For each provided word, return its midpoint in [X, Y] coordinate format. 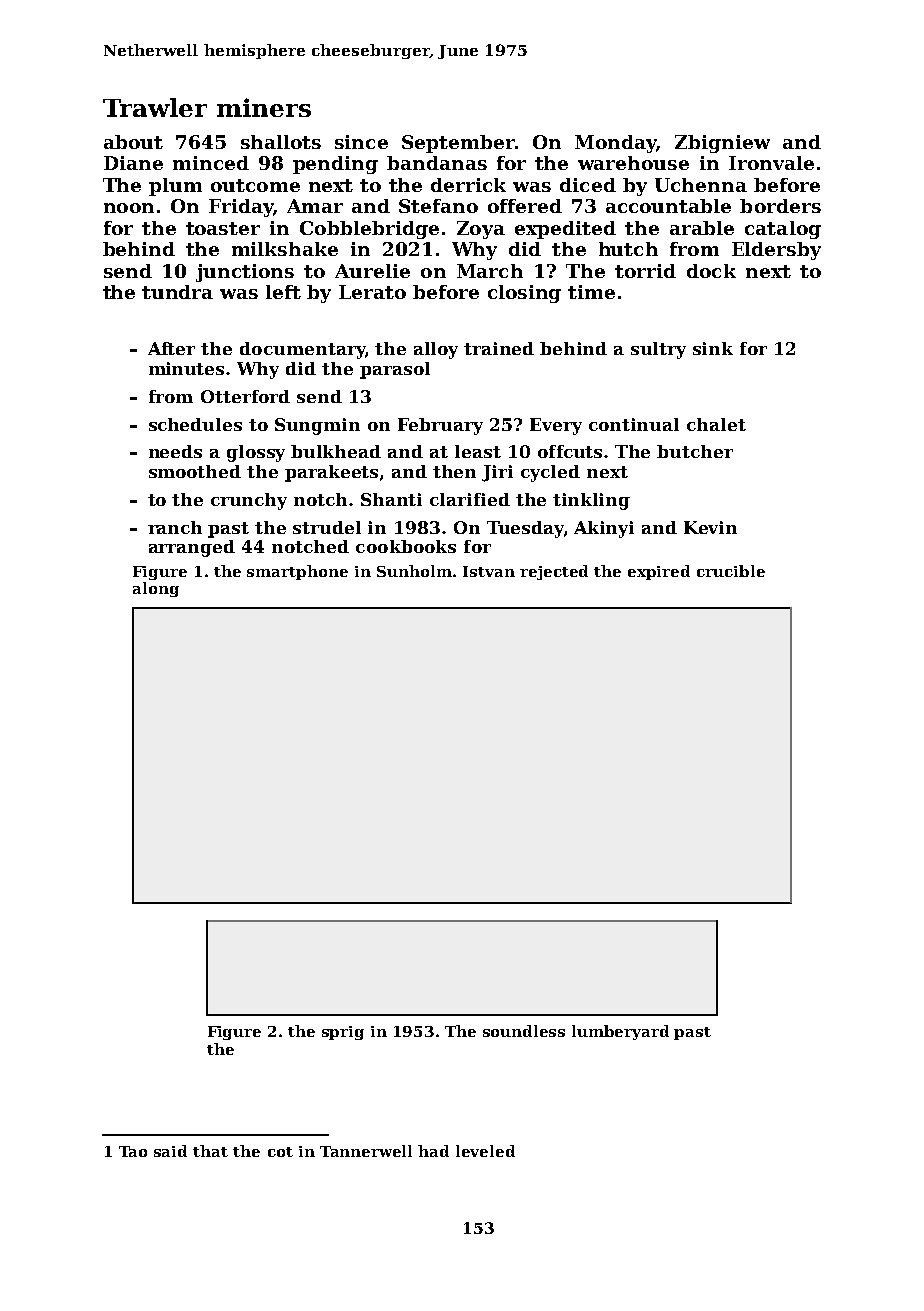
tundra [177, 292]
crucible [731, 571]
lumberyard [620, 1032]
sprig [343, 1033]
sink [713, 348]
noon [129, 208]
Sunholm [414, 571]
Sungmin [317, 426]
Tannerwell [366, 1151]
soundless [524, 1031]
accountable [668, 206]
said [170, 1151]
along [156, 589]
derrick [468, 185]
